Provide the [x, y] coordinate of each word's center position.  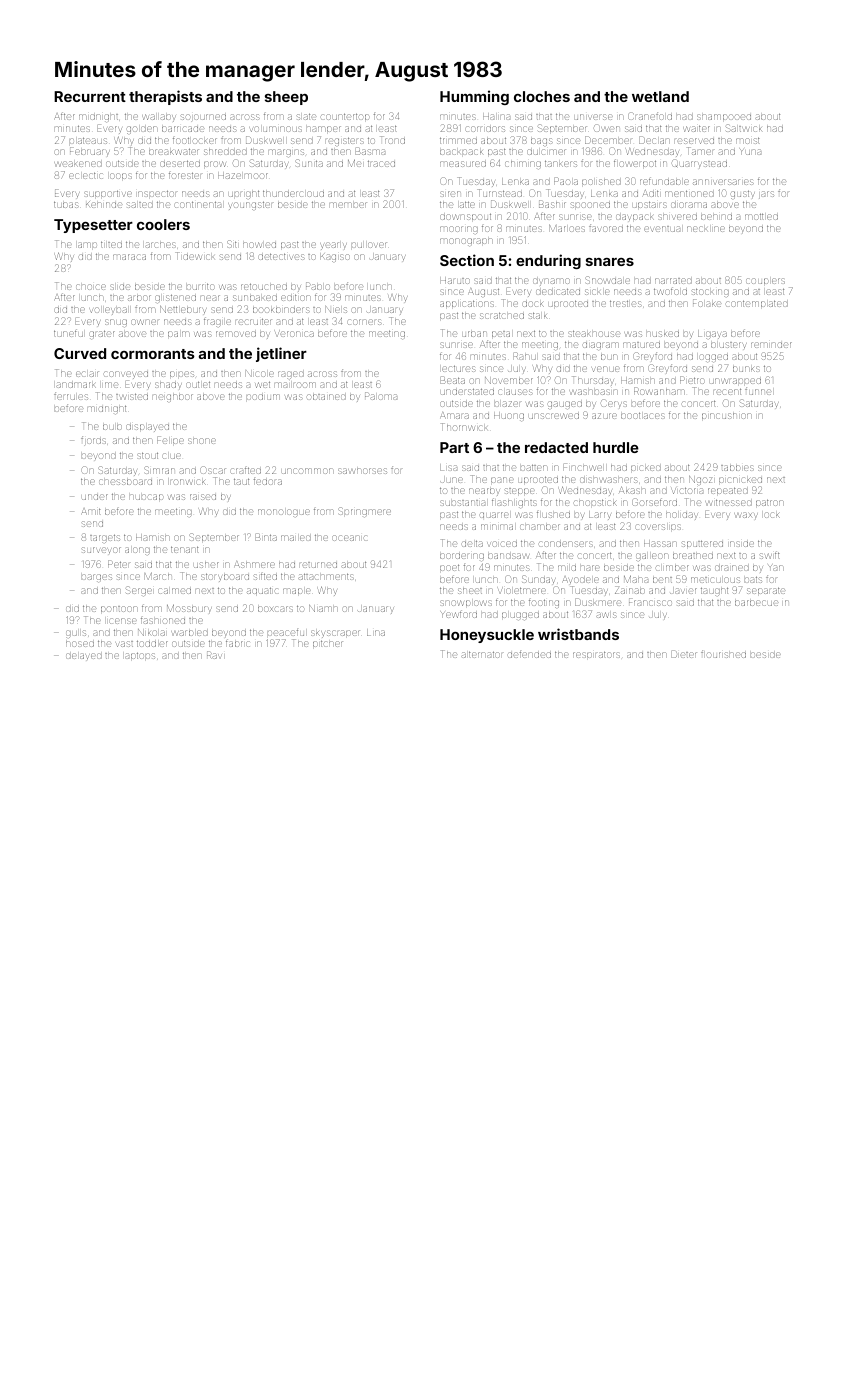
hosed [80, 644]
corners [365, 322]
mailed [296, 538]
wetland [660, 96]
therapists [165, 97]
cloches [542, 96]
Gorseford [654, 502]
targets [105, 538]
